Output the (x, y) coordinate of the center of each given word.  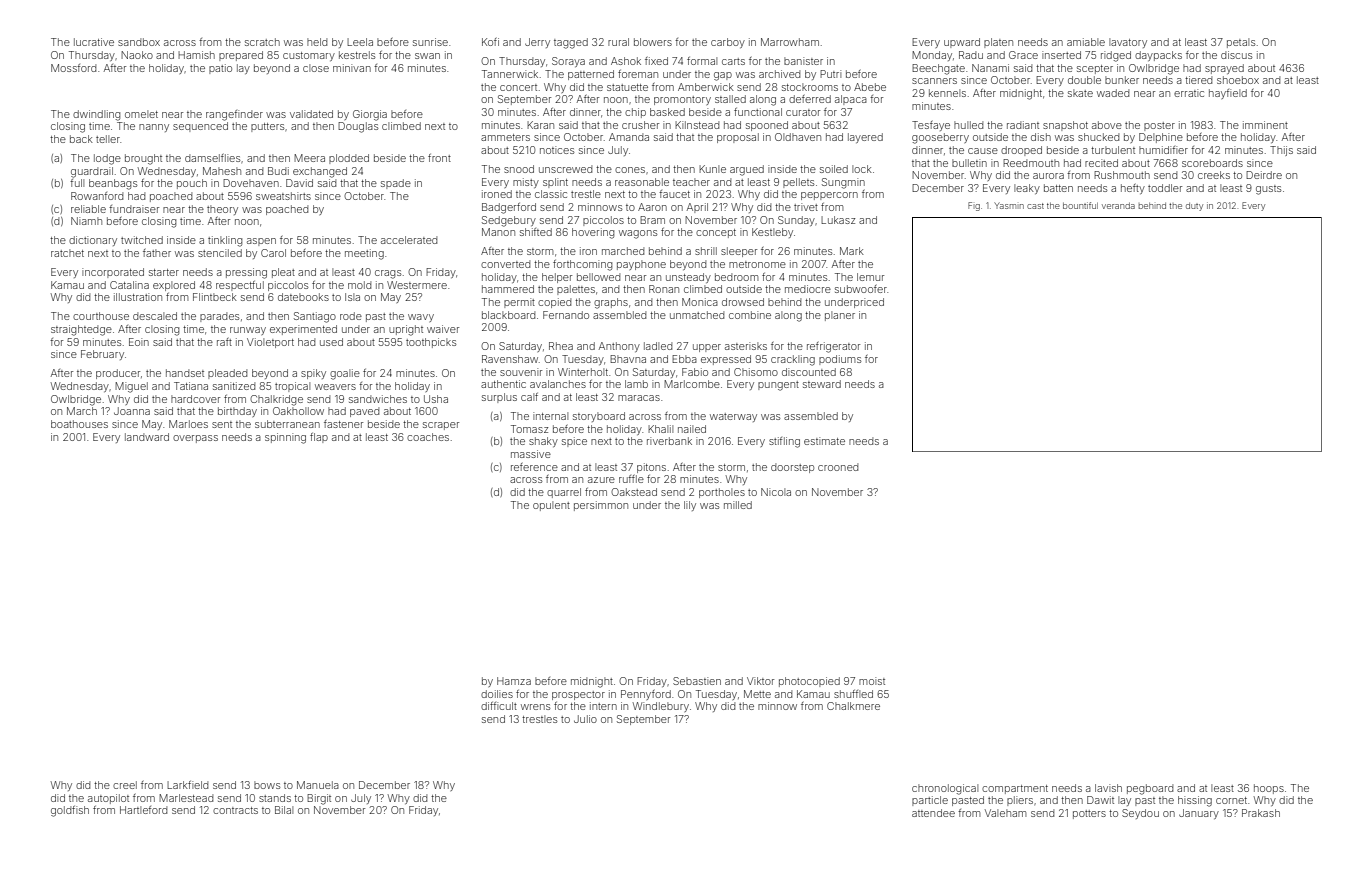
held (317, 42)
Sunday (796, 221)
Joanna (132, 411)
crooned (838, 467)
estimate (824, 441)
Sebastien (697, 681)
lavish (1108, 788)
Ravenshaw (510, 359)
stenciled (220, 253)
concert (518, 87)
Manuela (318, 785)
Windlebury (661, 707)
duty (1194, 207)
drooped (1021, 151)
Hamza (514, 681)
